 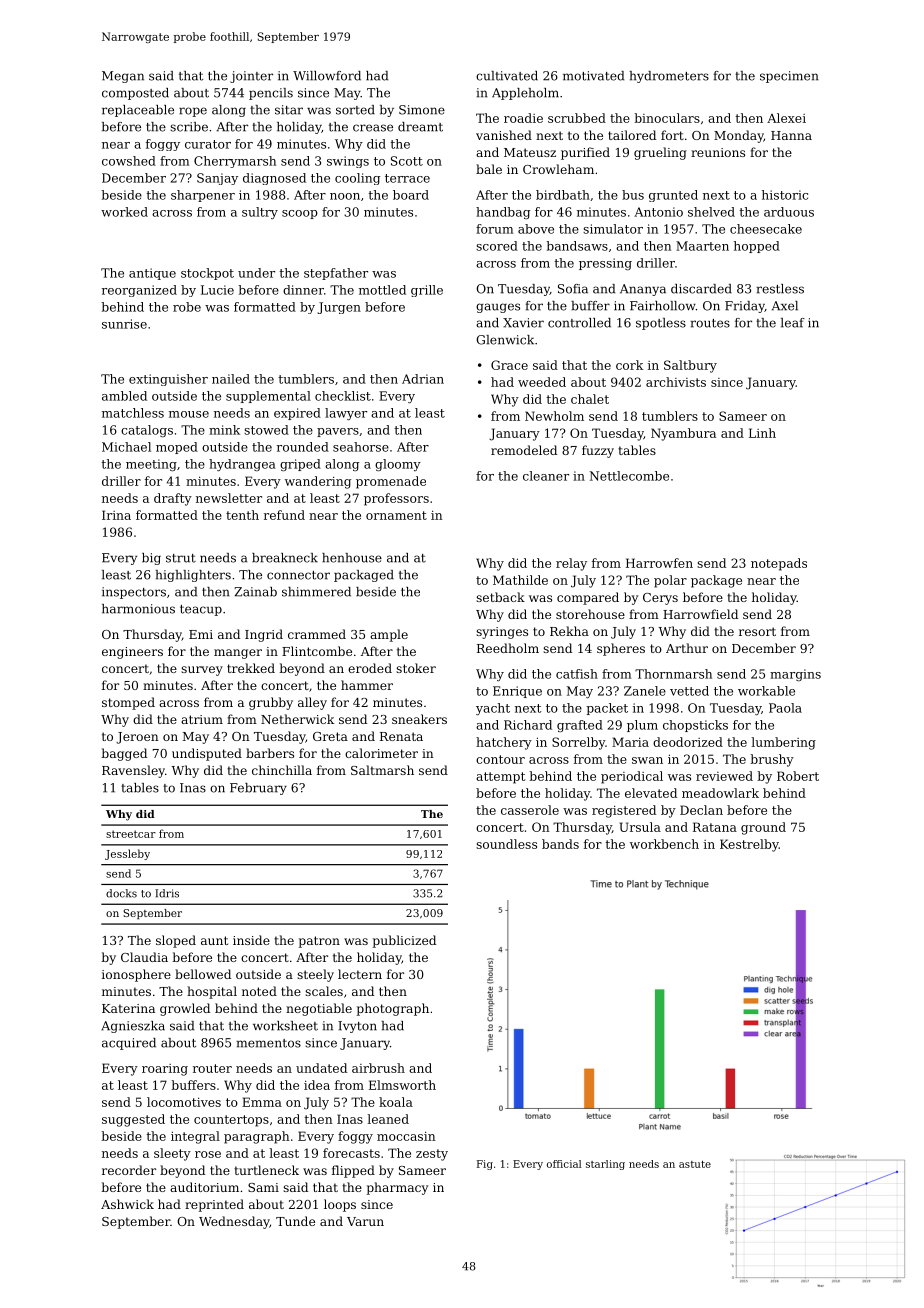 What do you see at coordinates (613, 229) in the screenshot?
I see `simulator` at bounding box center [613, 229].
